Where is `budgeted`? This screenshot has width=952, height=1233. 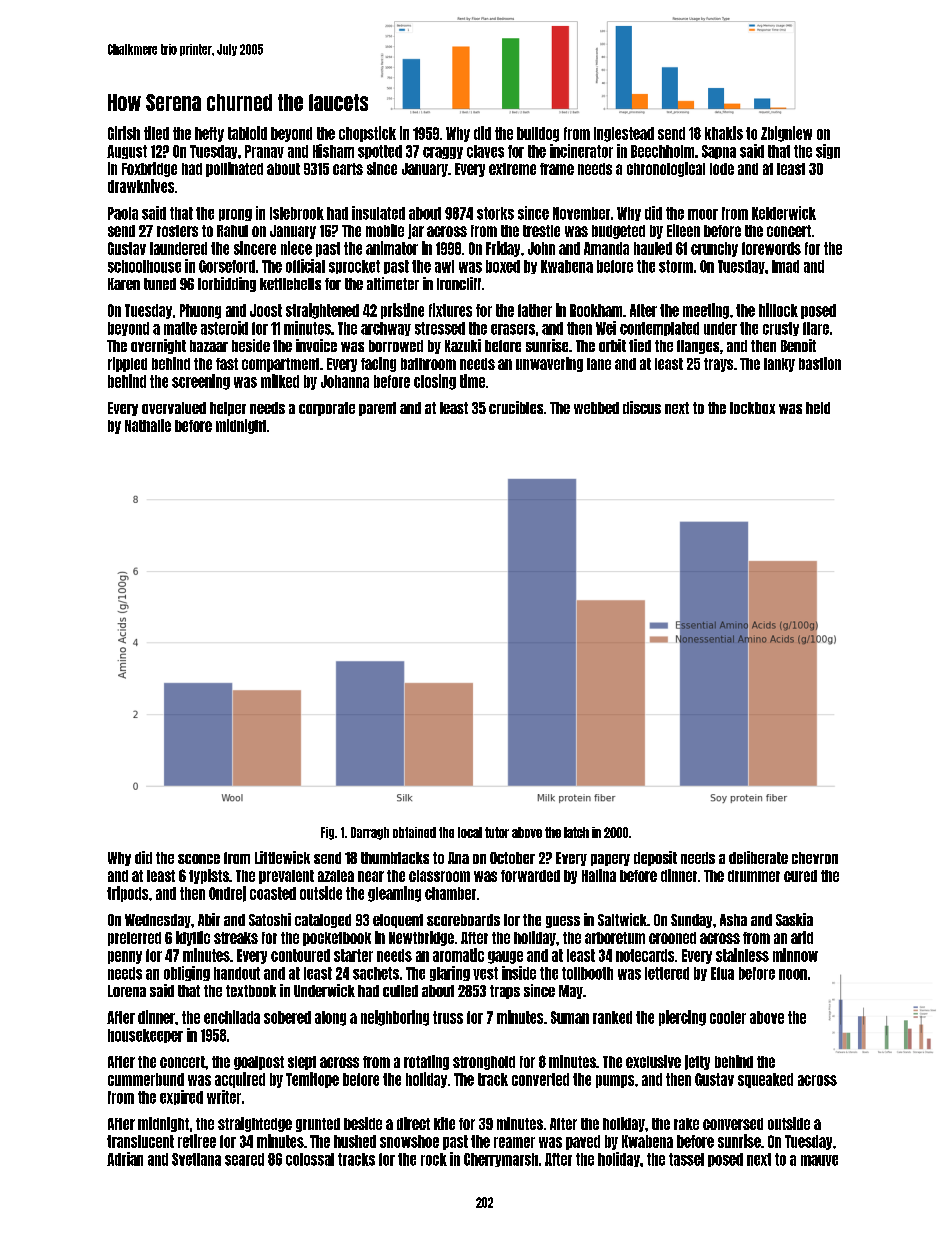
budgeted is located at coordinates (618, 232).
